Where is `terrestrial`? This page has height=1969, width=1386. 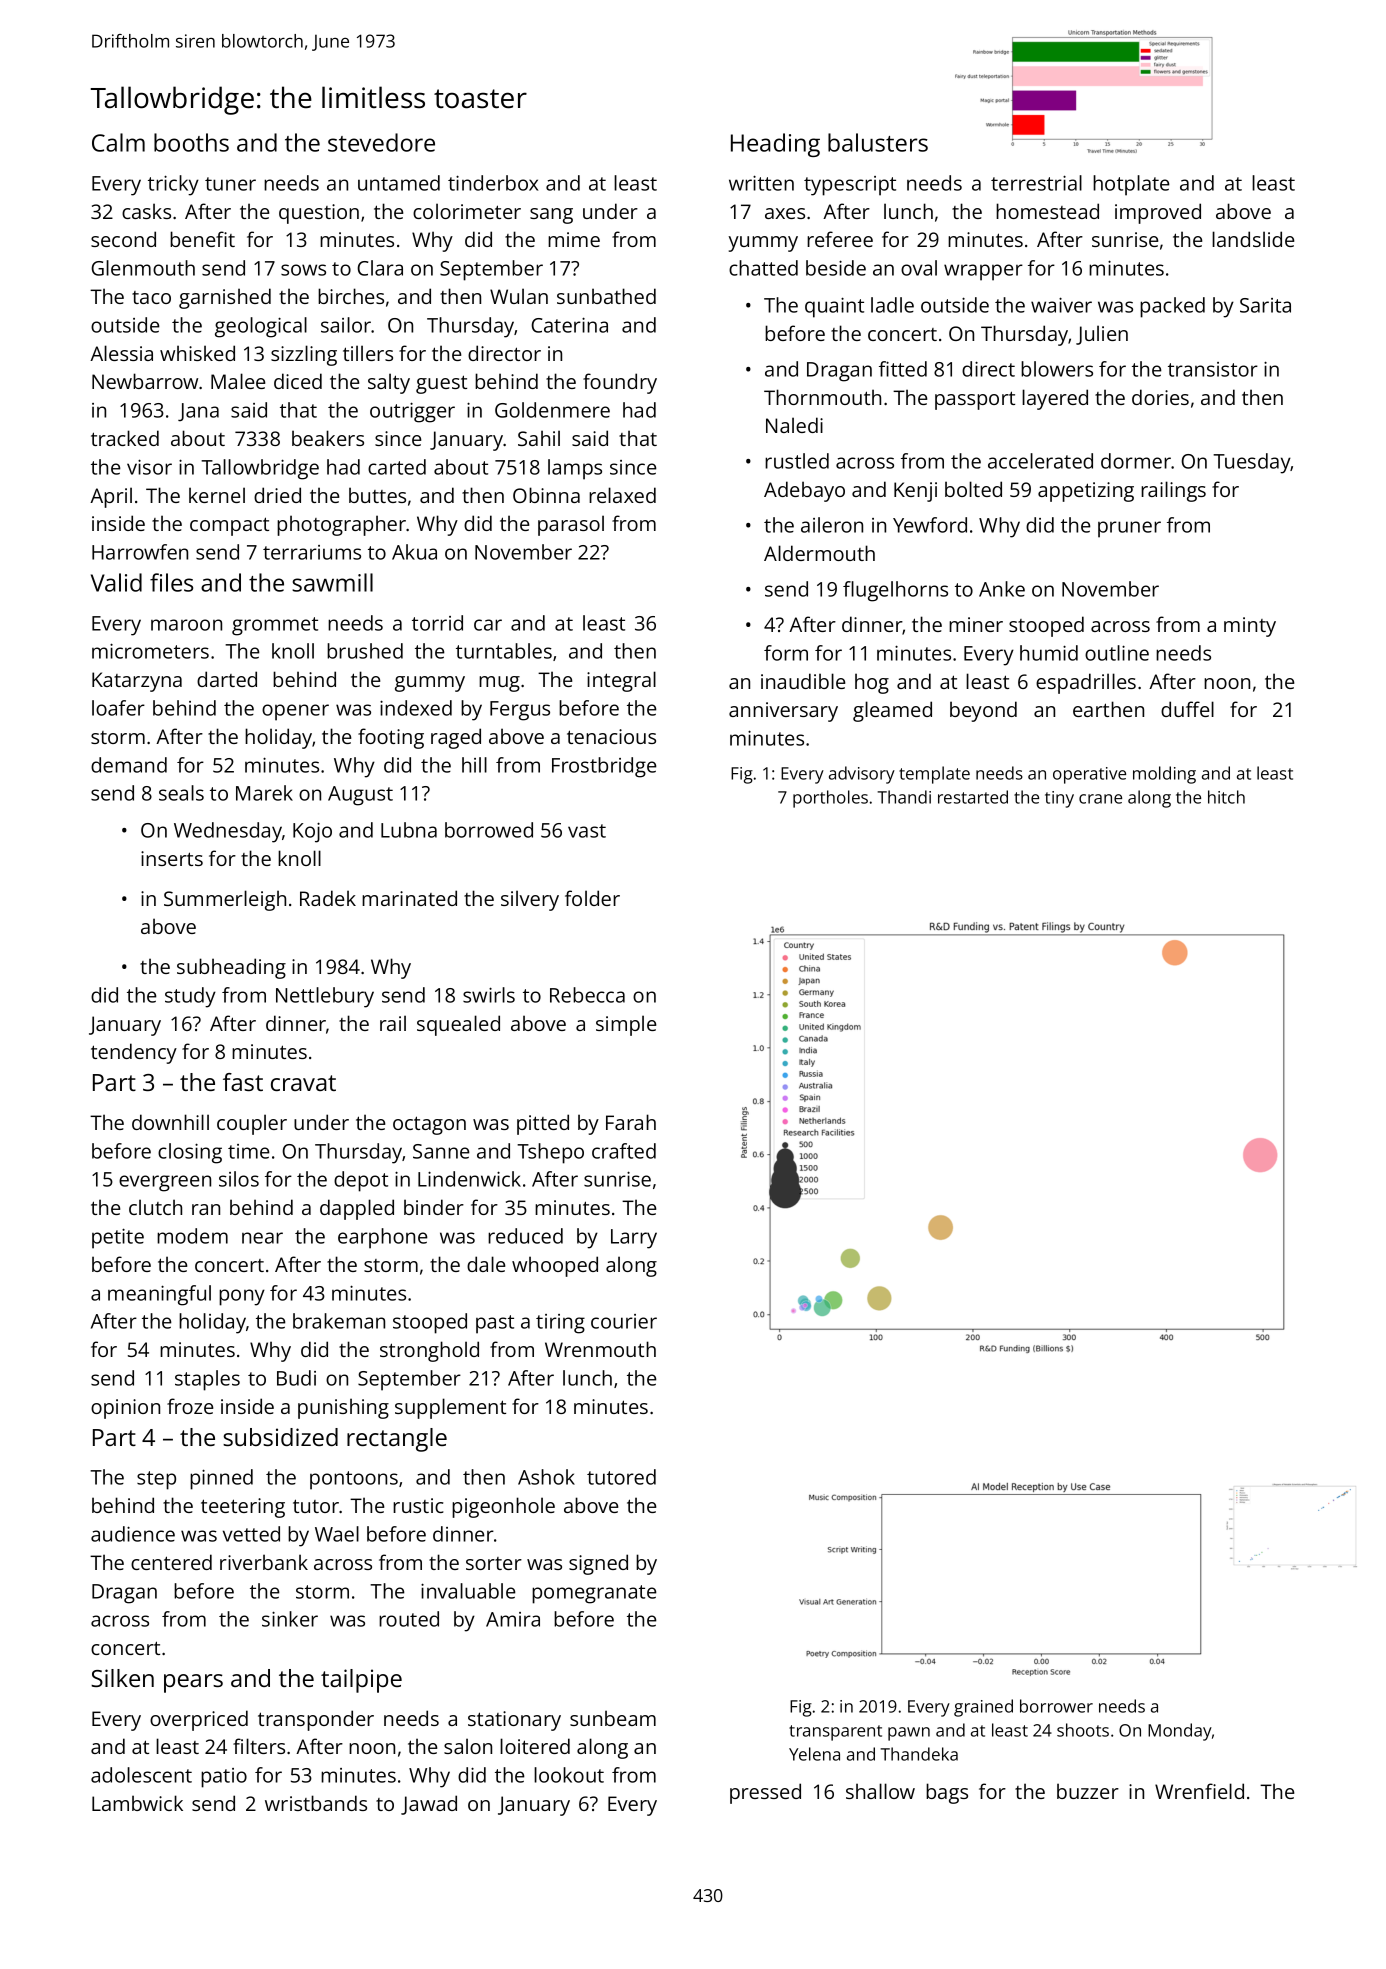 terrestrial is located at coordinates (1036, 183).
